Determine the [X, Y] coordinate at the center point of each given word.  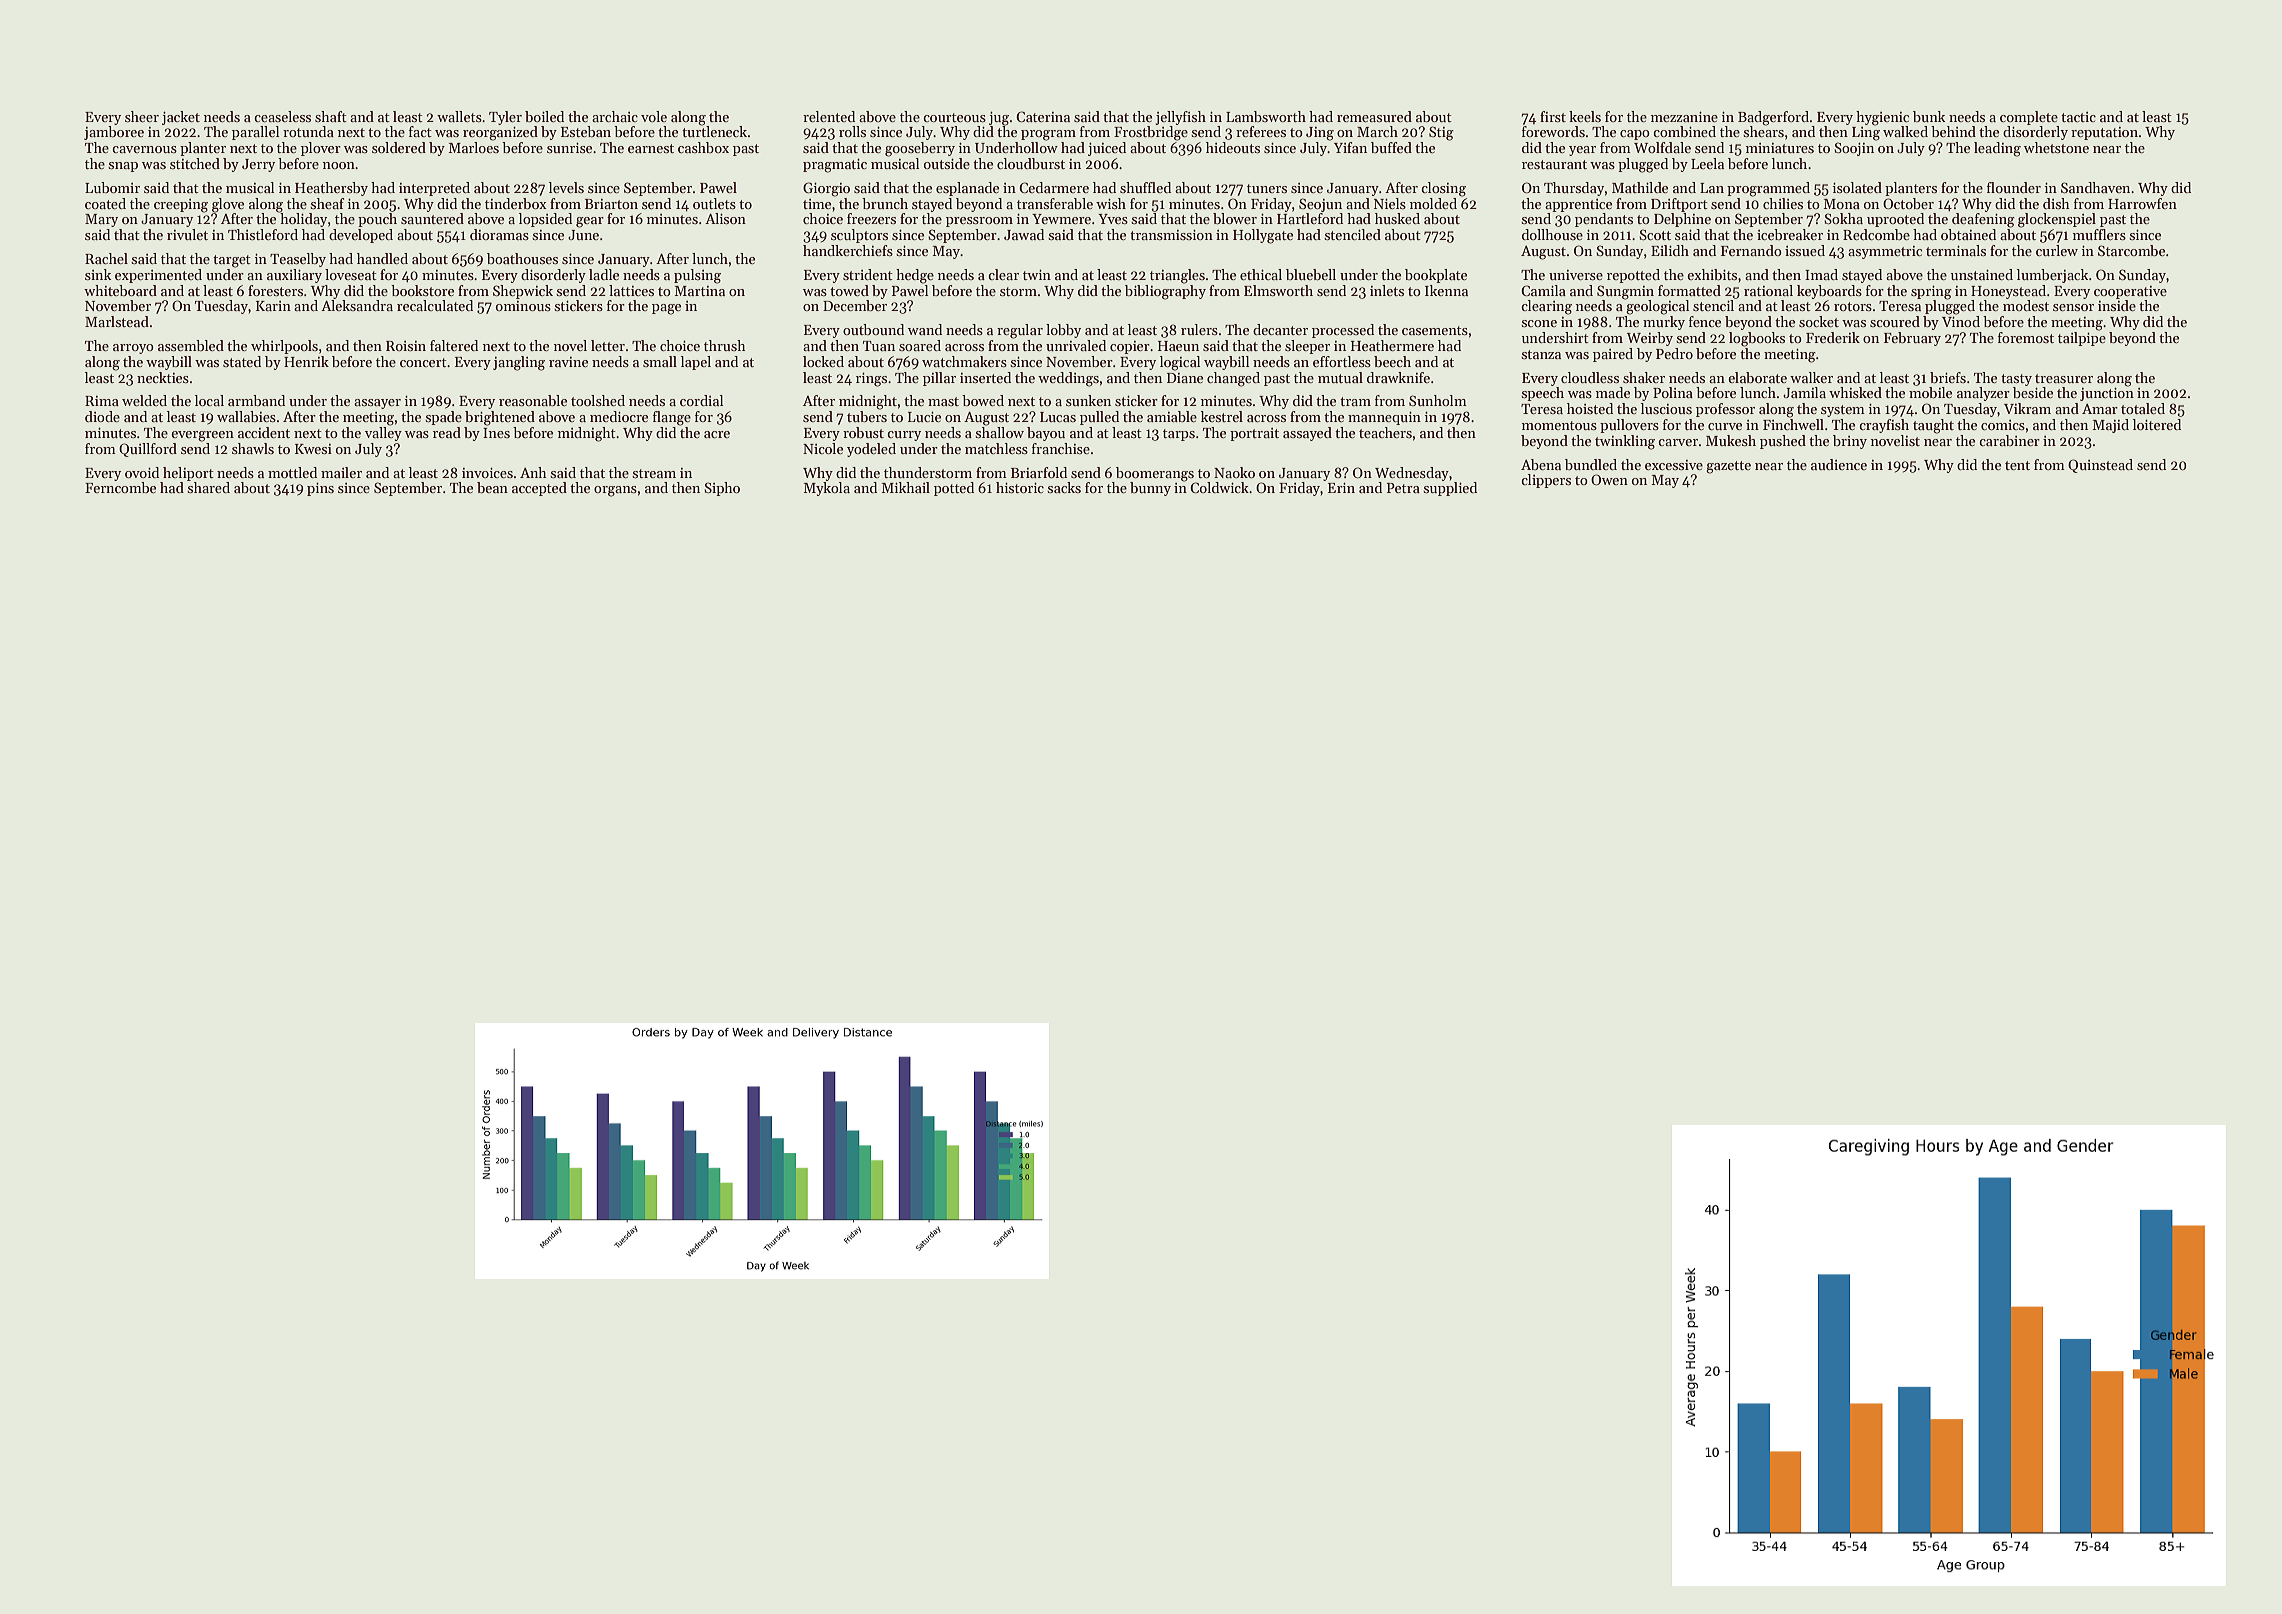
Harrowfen [2142, 203]
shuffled [1145, 187]
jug [999, 119]
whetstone [2056, 147]
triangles [1177, 276]
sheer [142, 116]
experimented [158, 276]
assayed [1307, 434]
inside [2117, 305]
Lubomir [112, 187]
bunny [1150, 489]
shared [208, 487]
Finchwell [1793, 424]
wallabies [246, 416]
